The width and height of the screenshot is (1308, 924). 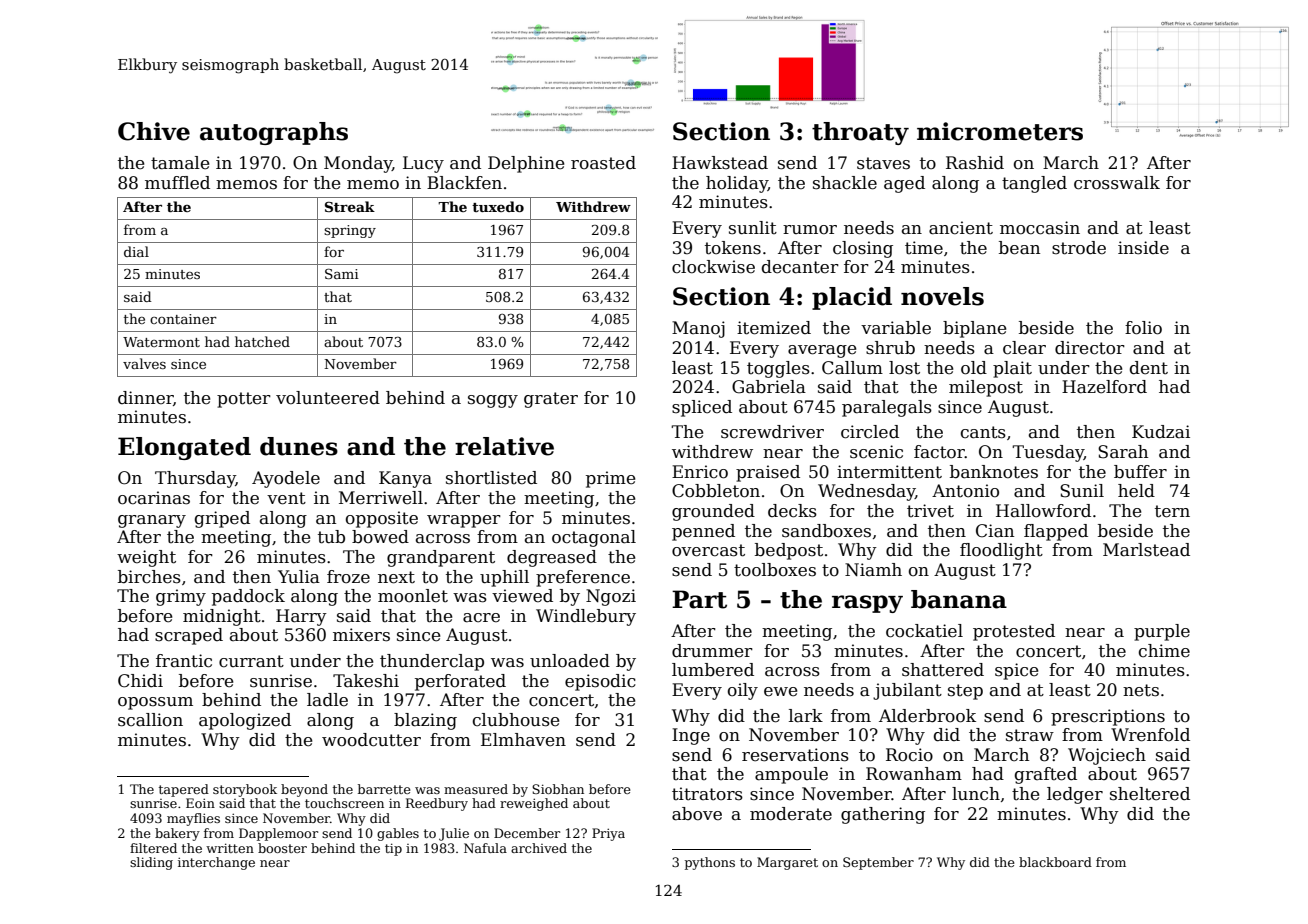 What do you see at coordinates (184, 790) in the screenshot?
I see `tapered` at bounding box center [184, 790].
